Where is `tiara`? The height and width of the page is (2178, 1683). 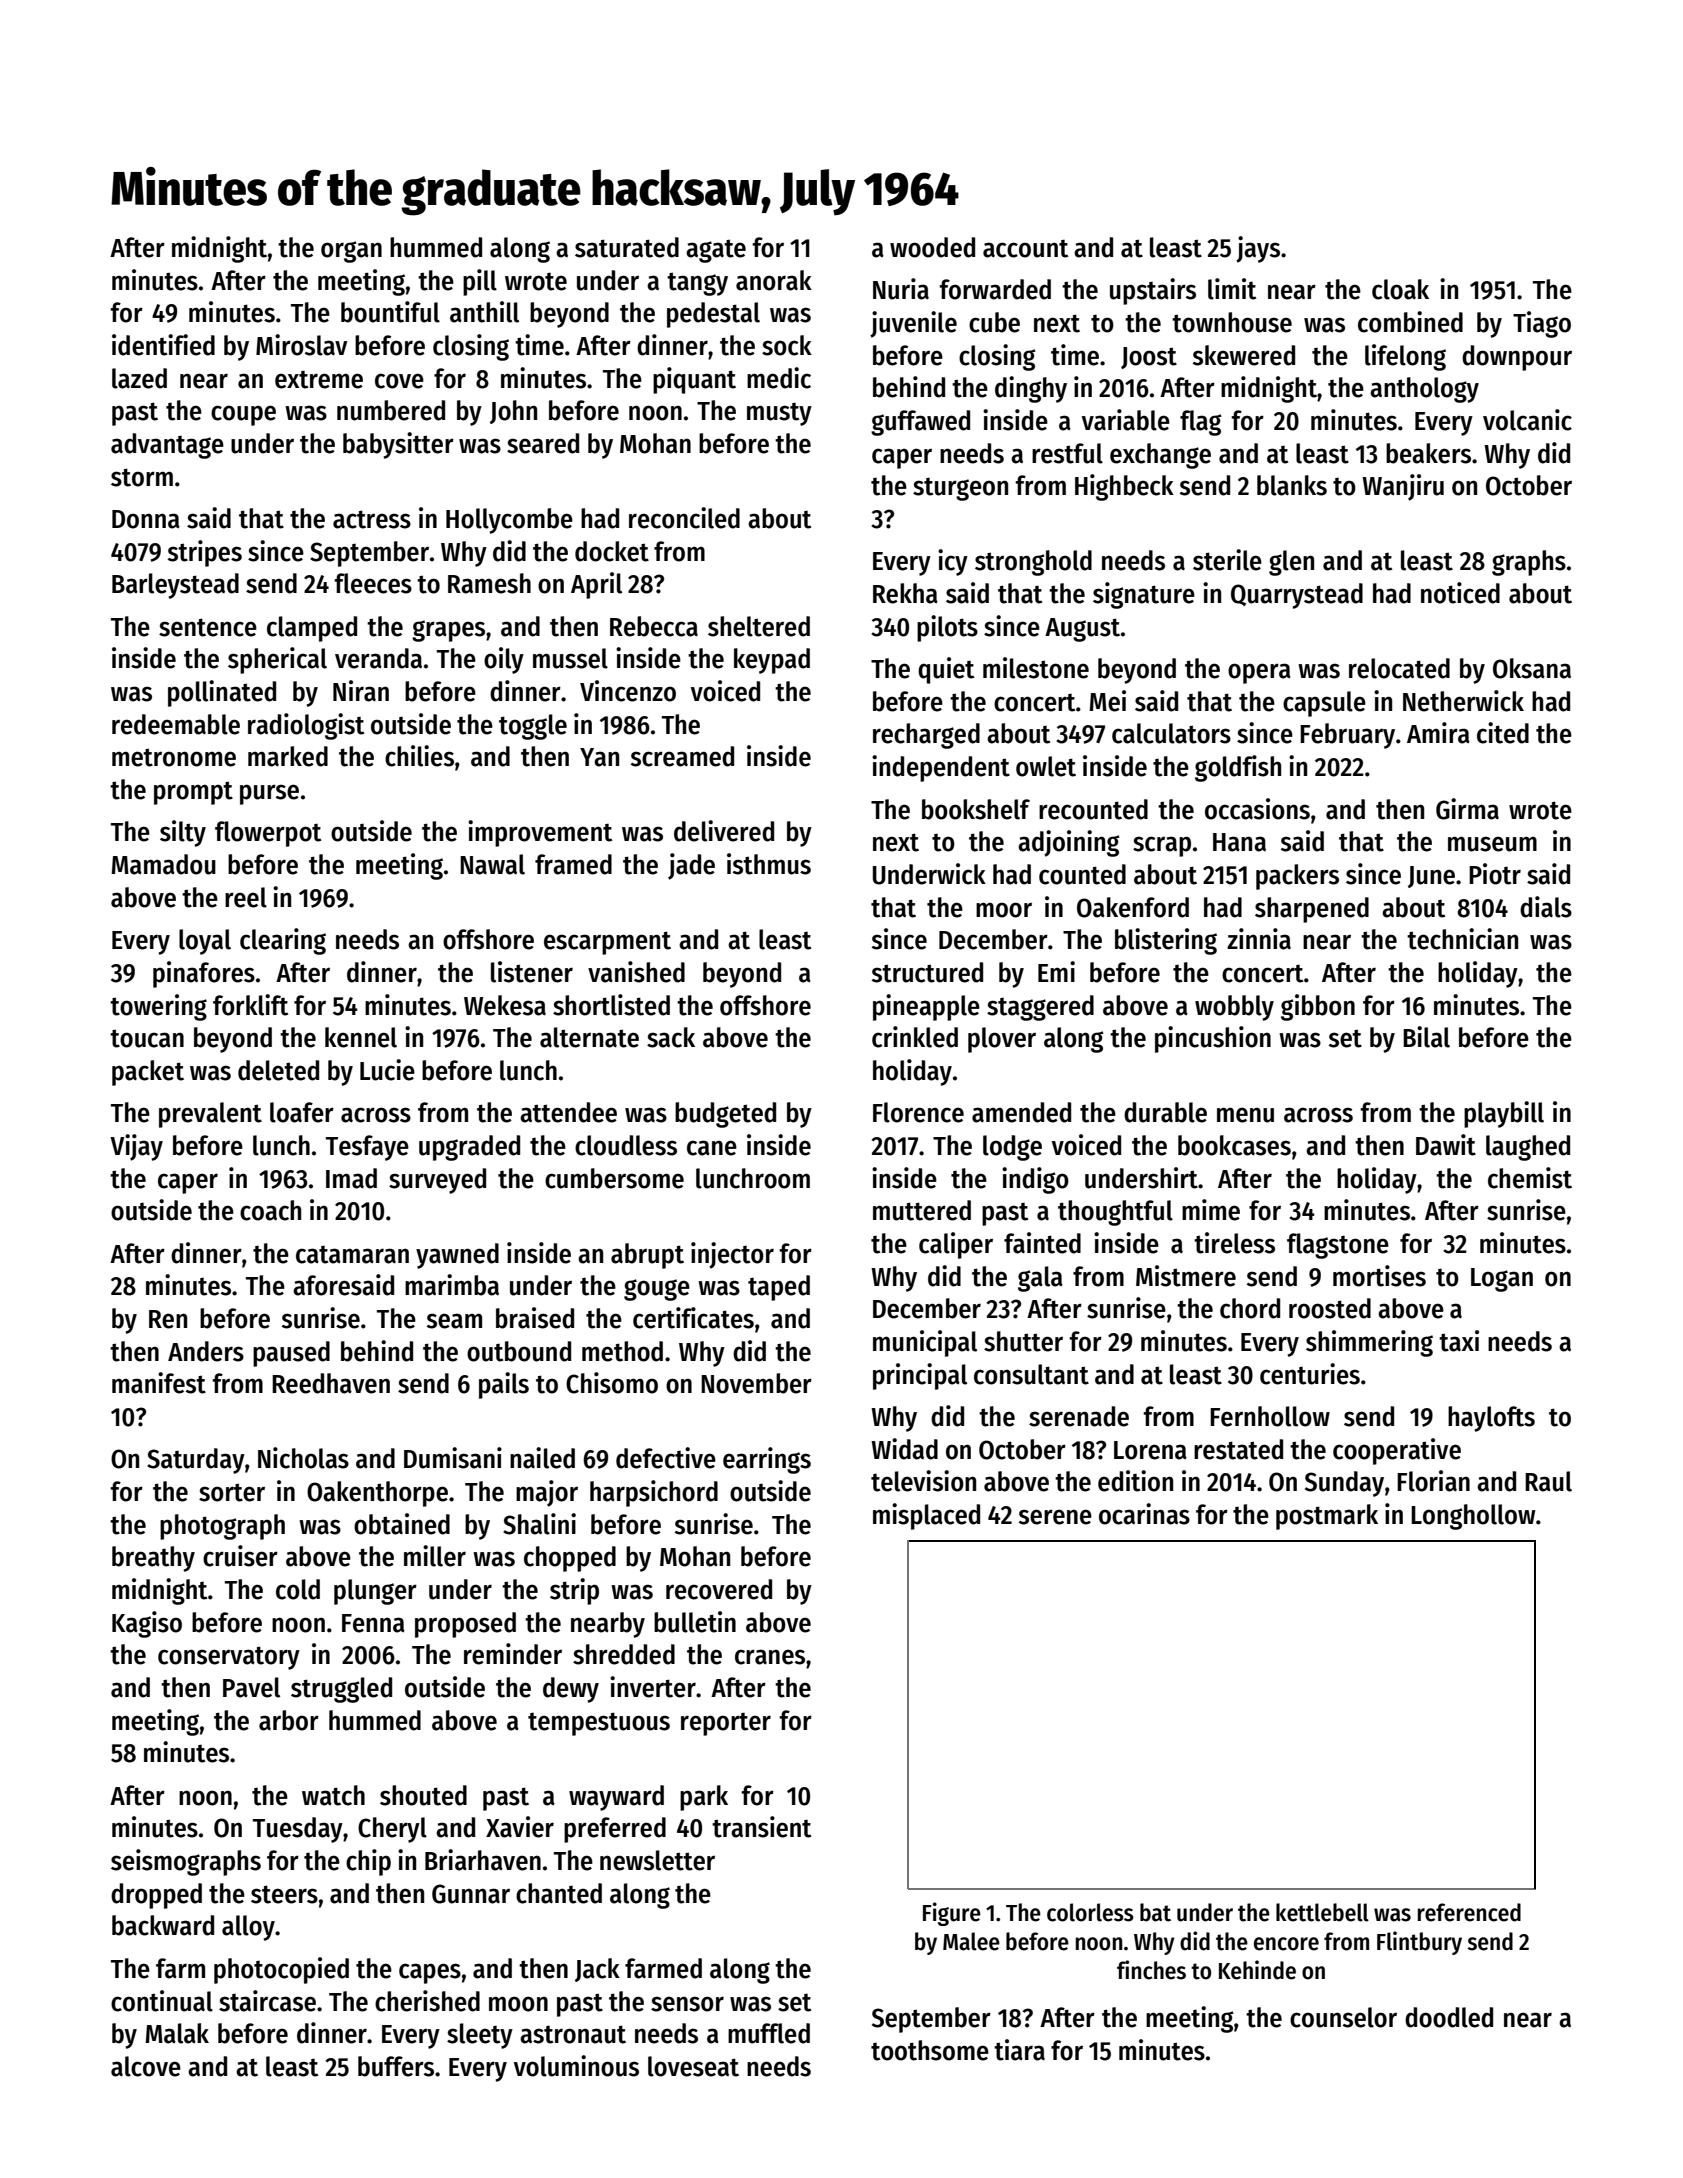 tiara is located at coordinates (1019, 2050).
